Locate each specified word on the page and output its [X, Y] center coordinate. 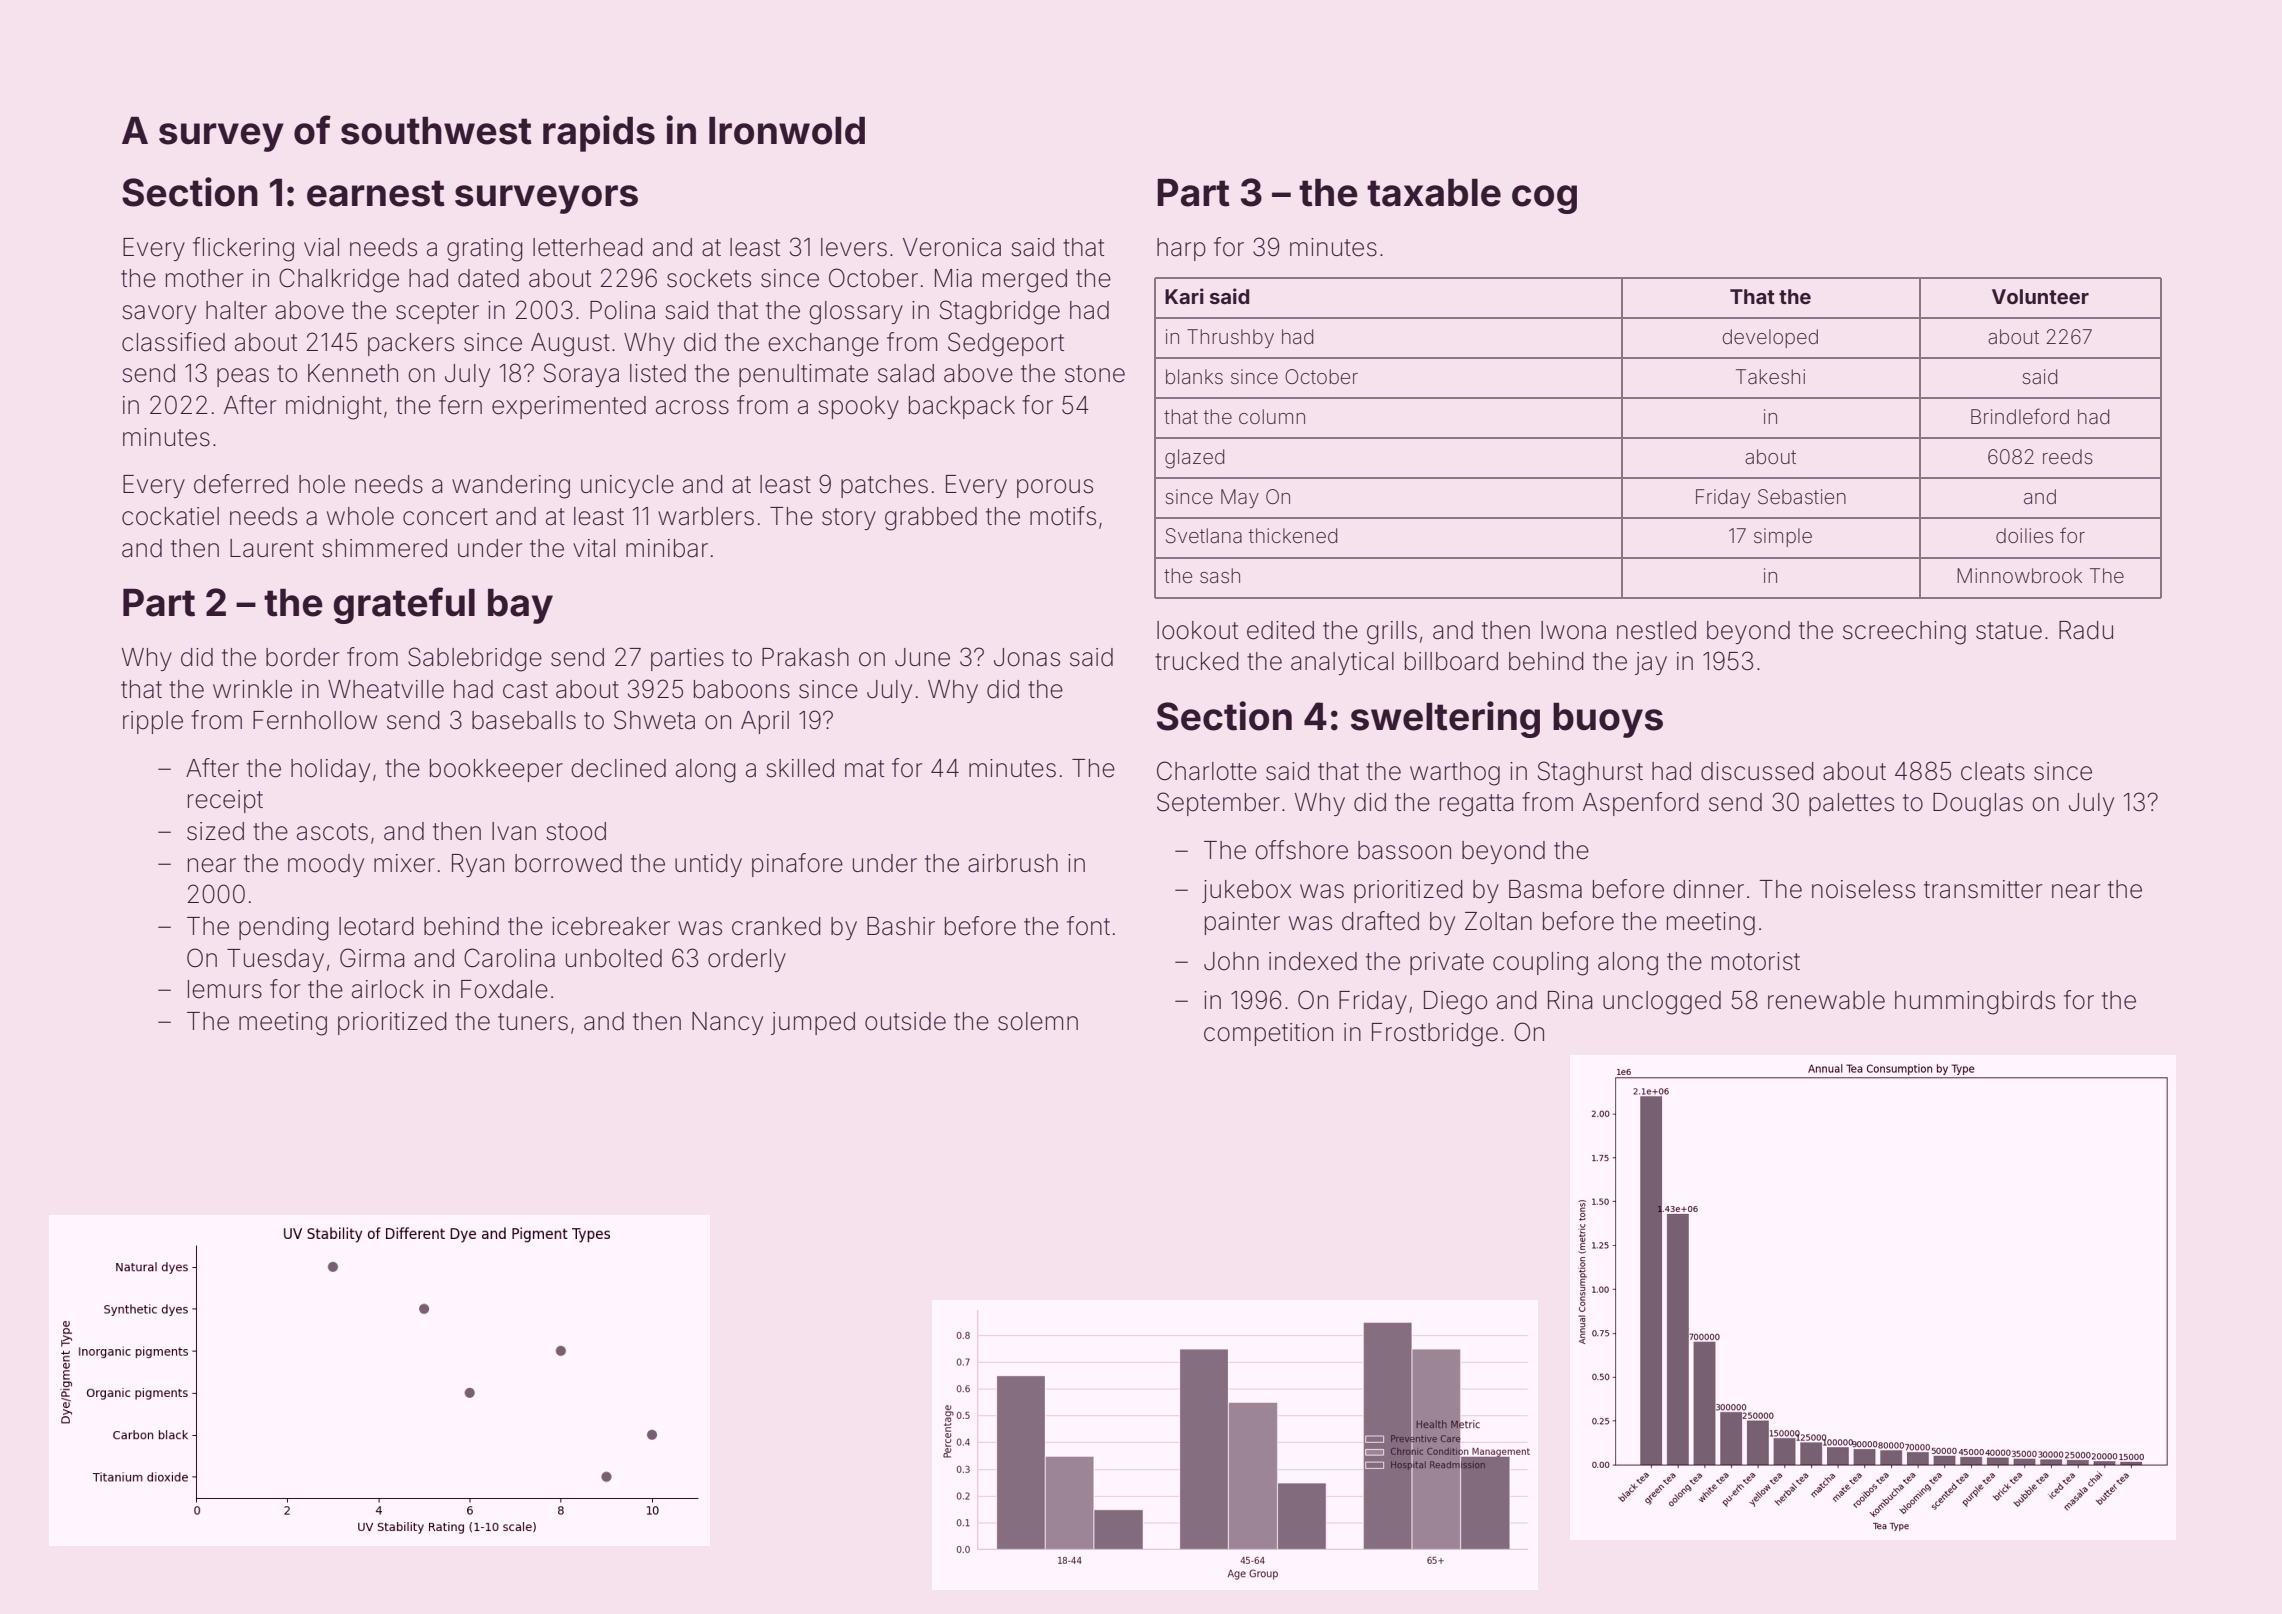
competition [1268, 1034]
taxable [1434, 193]
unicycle [627, 486]
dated [488, 278]
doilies [2024, 535]
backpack [962, 407]
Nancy [727, 1023]
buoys [1608, 720]
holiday [330, 770]
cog [1544, 199]
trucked [1197, 661]
